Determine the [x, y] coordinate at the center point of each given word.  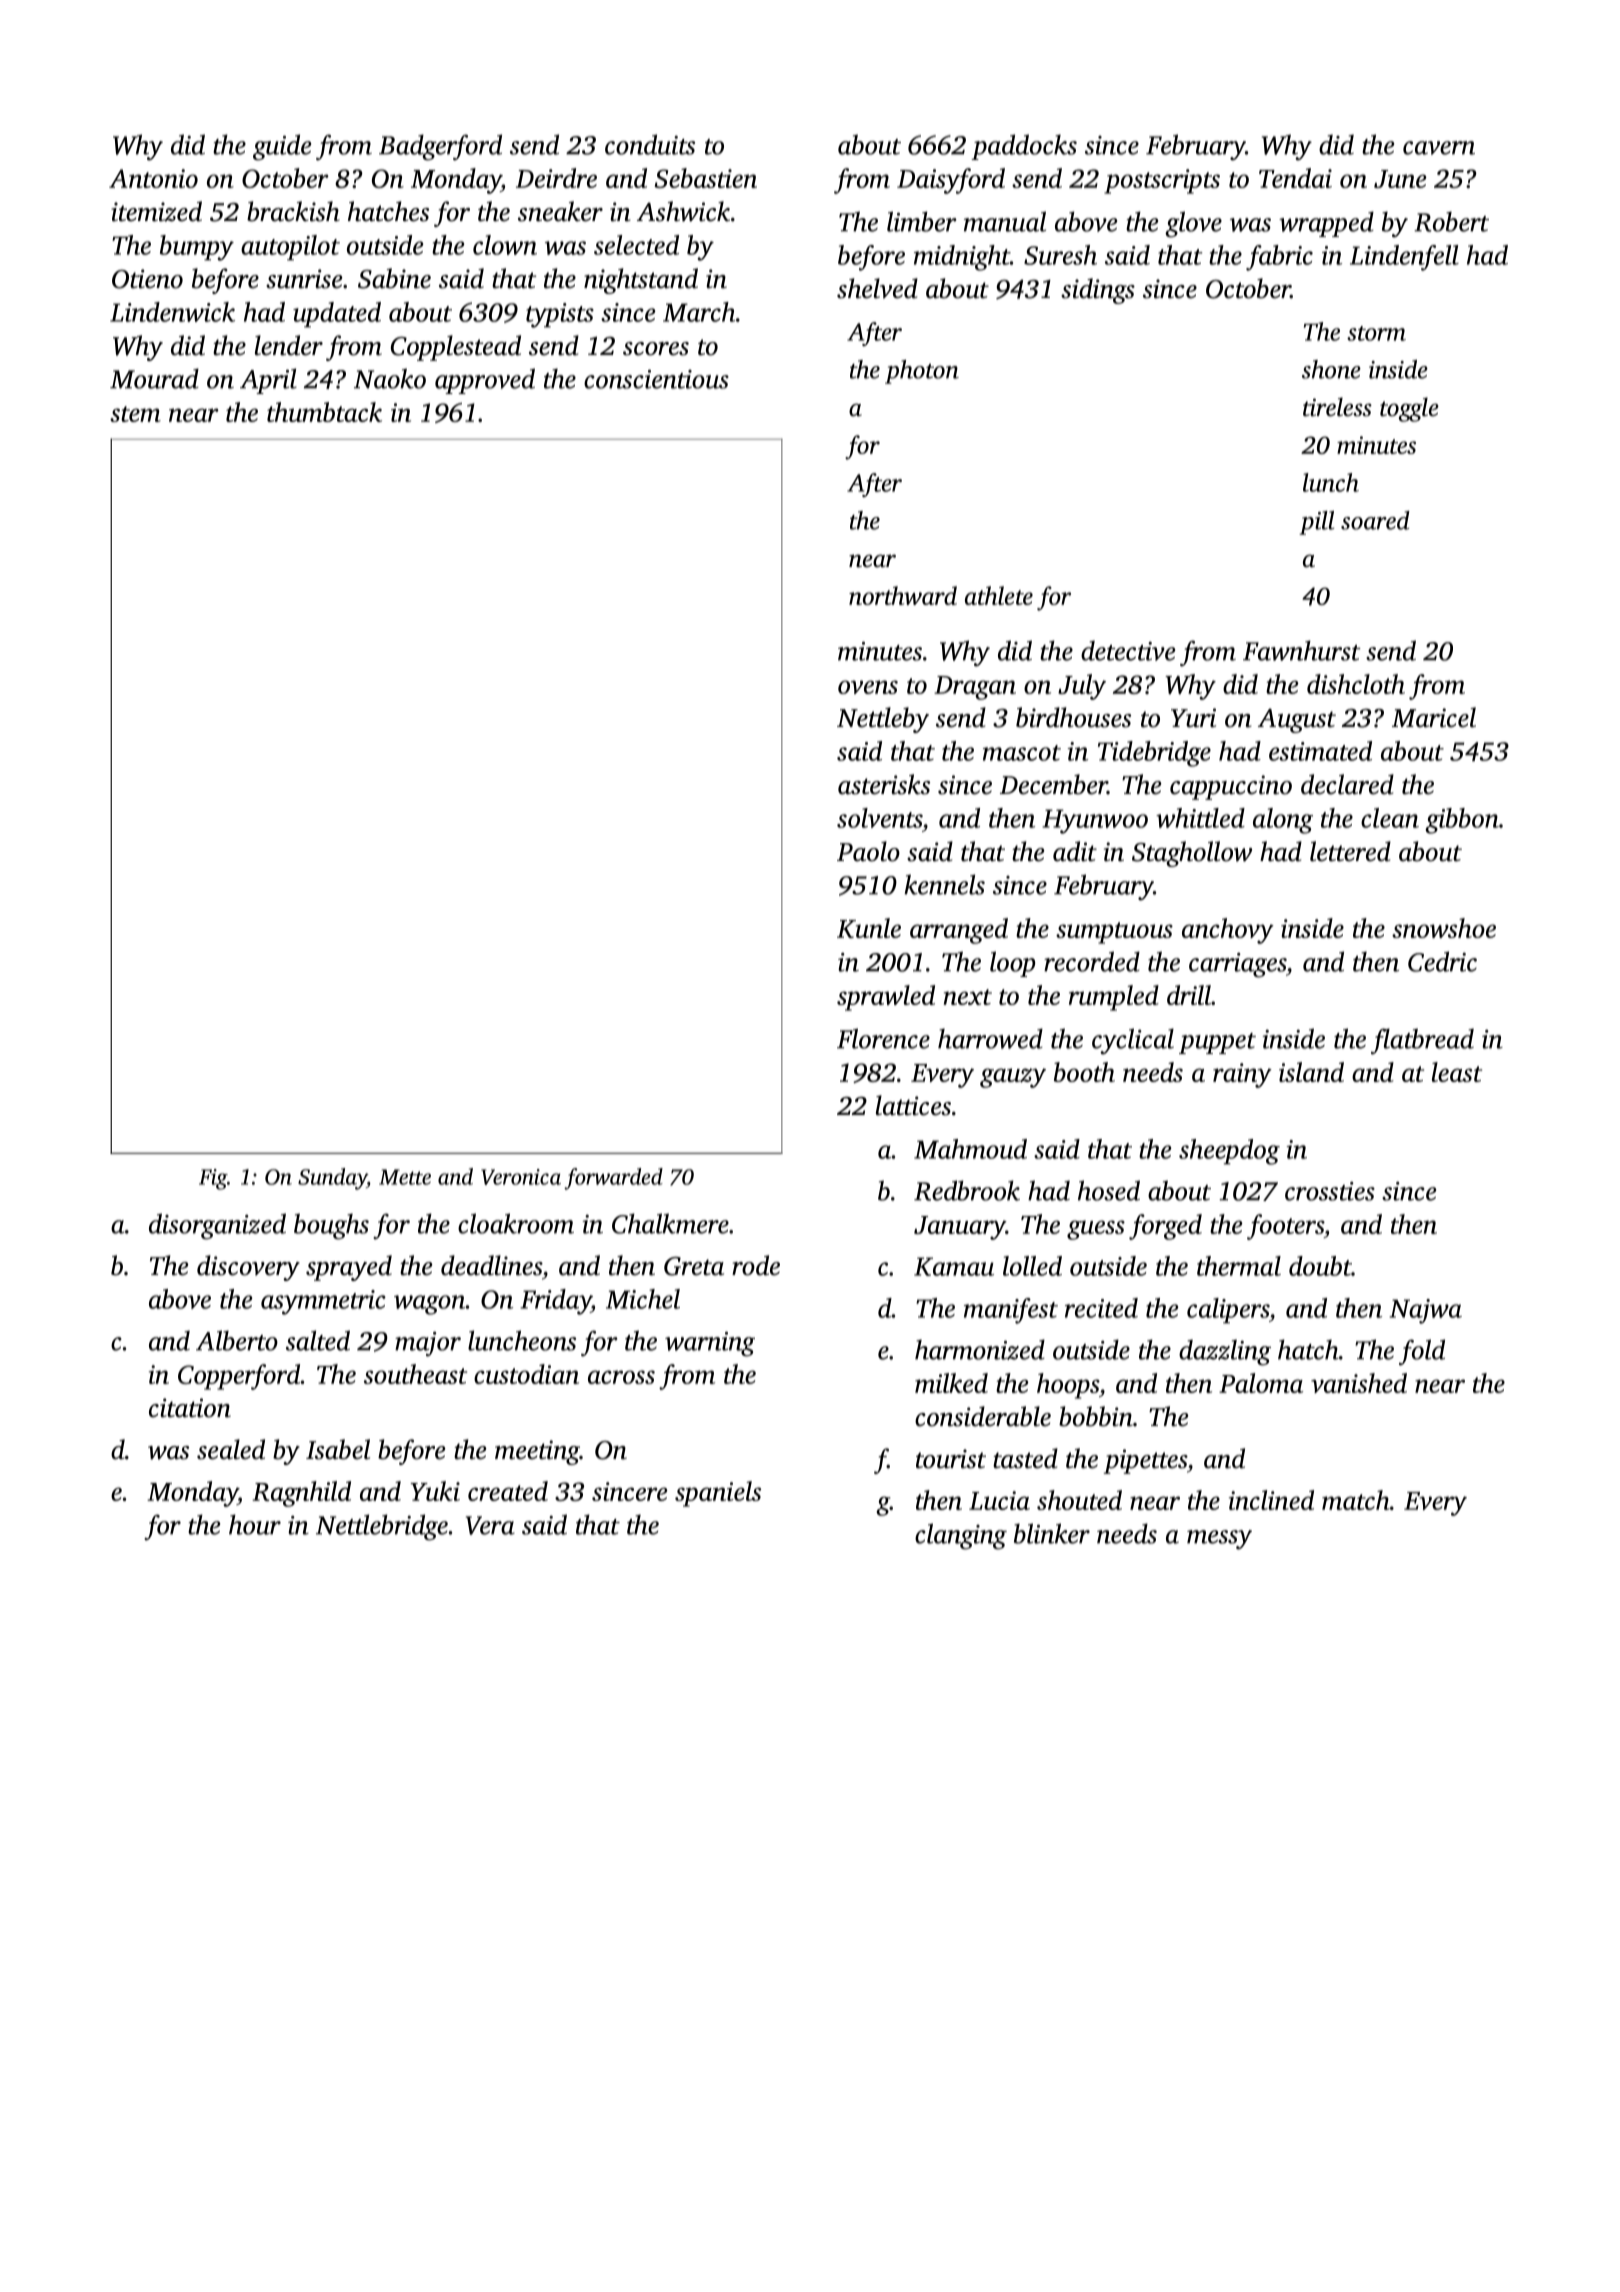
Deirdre [556, 178]
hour [255, 1524]
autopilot [290, 248]
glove [1193, 224]
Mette [405, 1177]
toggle [1409, 409]
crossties [1330, 1191]
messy [1219, 1540]
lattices [913, 1105]
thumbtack [324, 412]
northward [903, 595]
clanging [961, 1536]
